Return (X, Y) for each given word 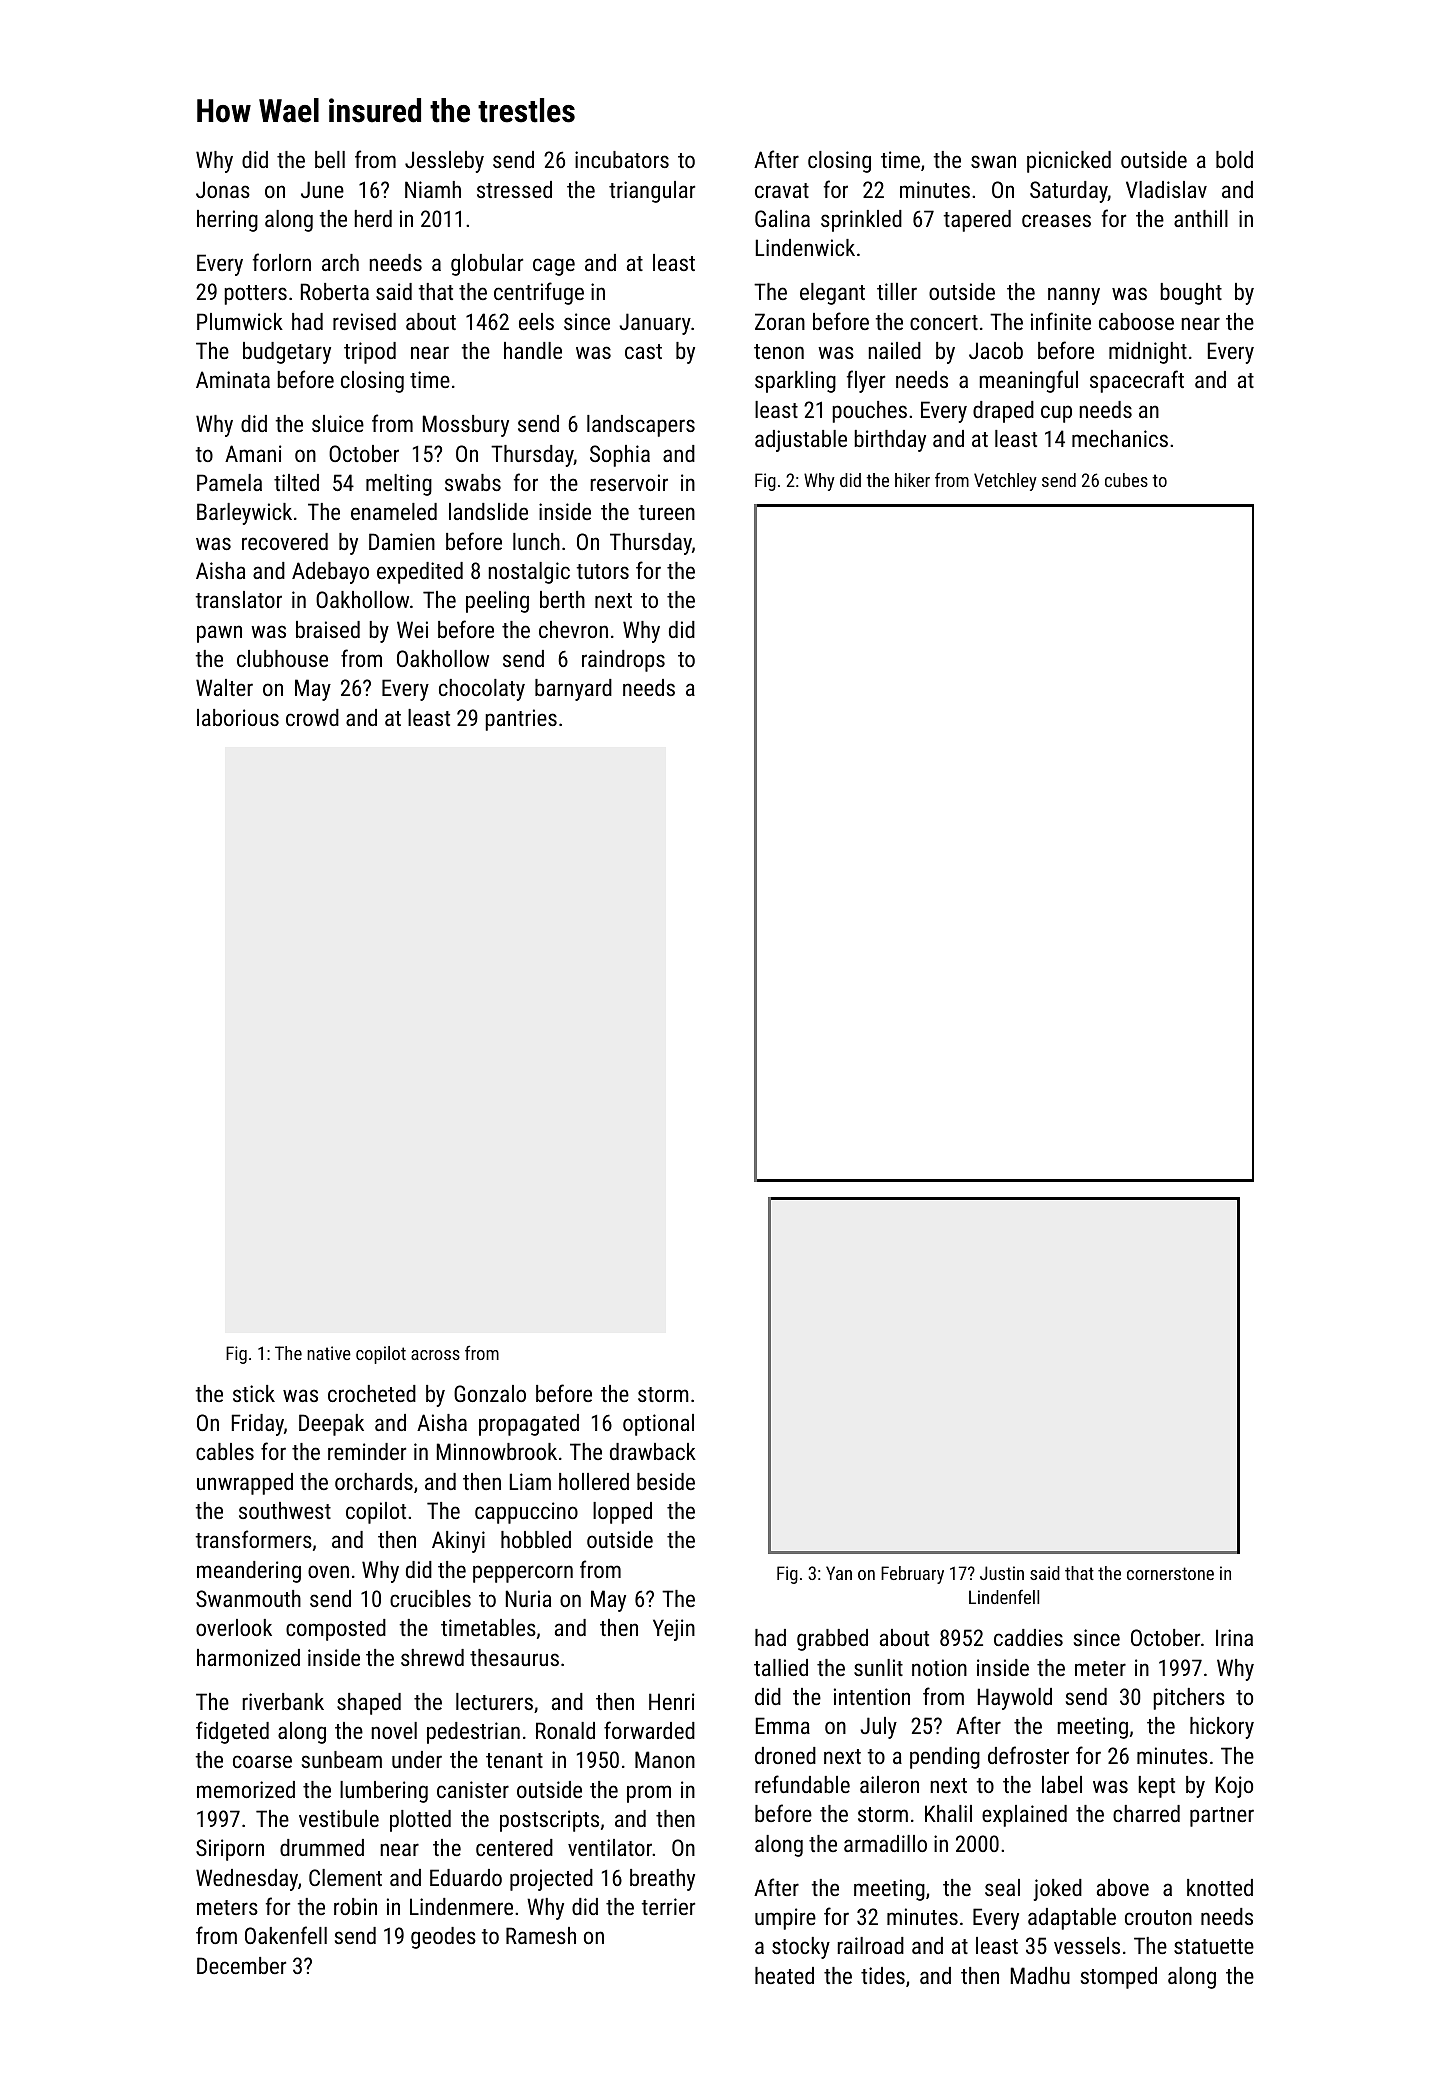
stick (254, 1393)
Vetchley (1005, 482)
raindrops (623, 661)
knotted (1220, 1887)
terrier (668, 1906)
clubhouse (282, 658)
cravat (782, 190)
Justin (1002, 1573)
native (329, 1353)
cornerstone (1170, 1573)
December (241, 1965)
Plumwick (240, 321)
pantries (521, 720)
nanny (1074, 296)
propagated (529, 1425)
